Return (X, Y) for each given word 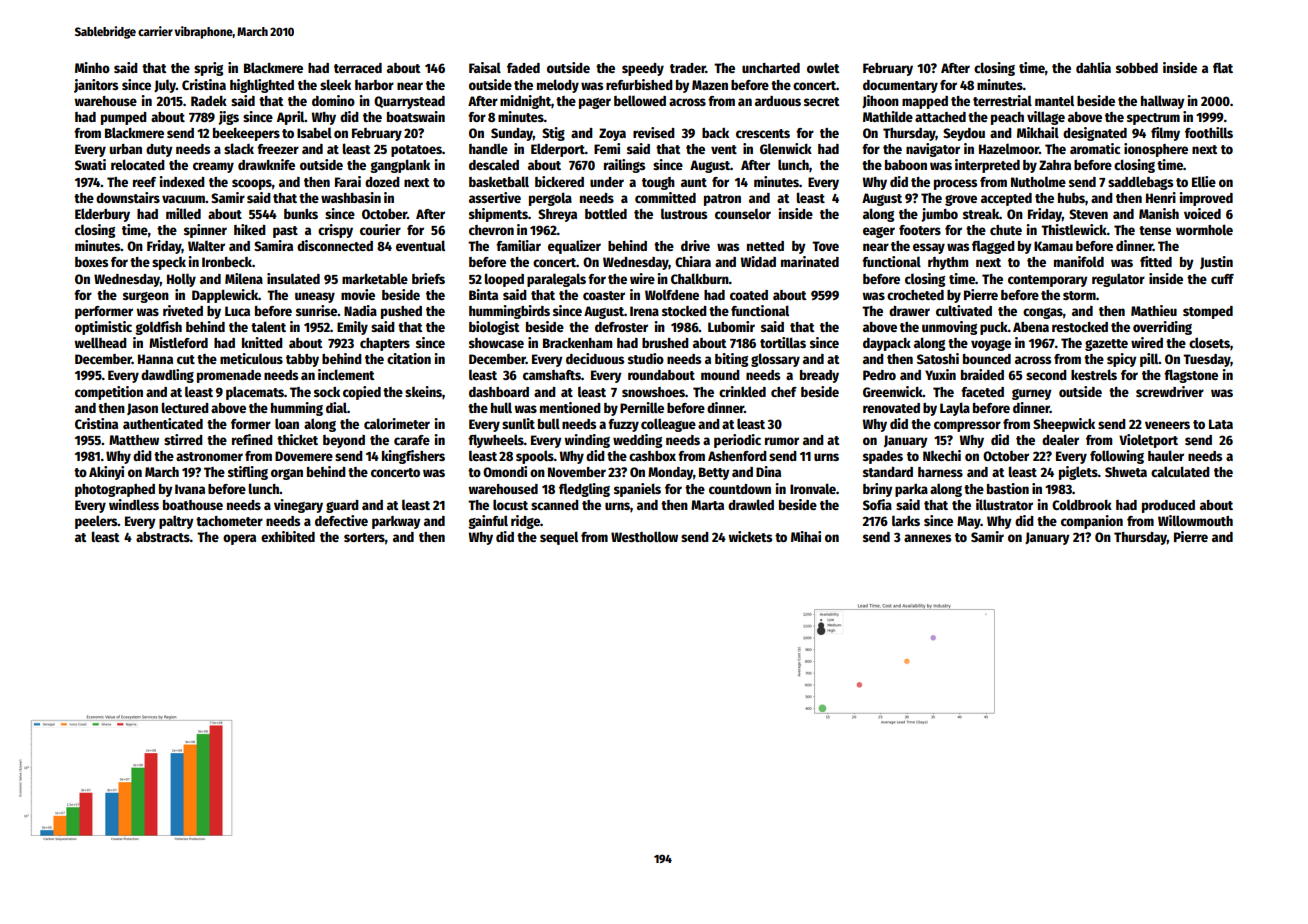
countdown (740, 489)
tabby (302, 360)
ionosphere (1156, 150)
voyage (991, 345)
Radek (209, 101)
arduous (778, 101)
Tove (825, 246)
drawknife (266, 164)
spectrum (1153, 119)
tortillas (783, 342)
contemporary (1048, 281)
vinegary (298, 506)
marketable (375, 278)
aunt (694, 182)
